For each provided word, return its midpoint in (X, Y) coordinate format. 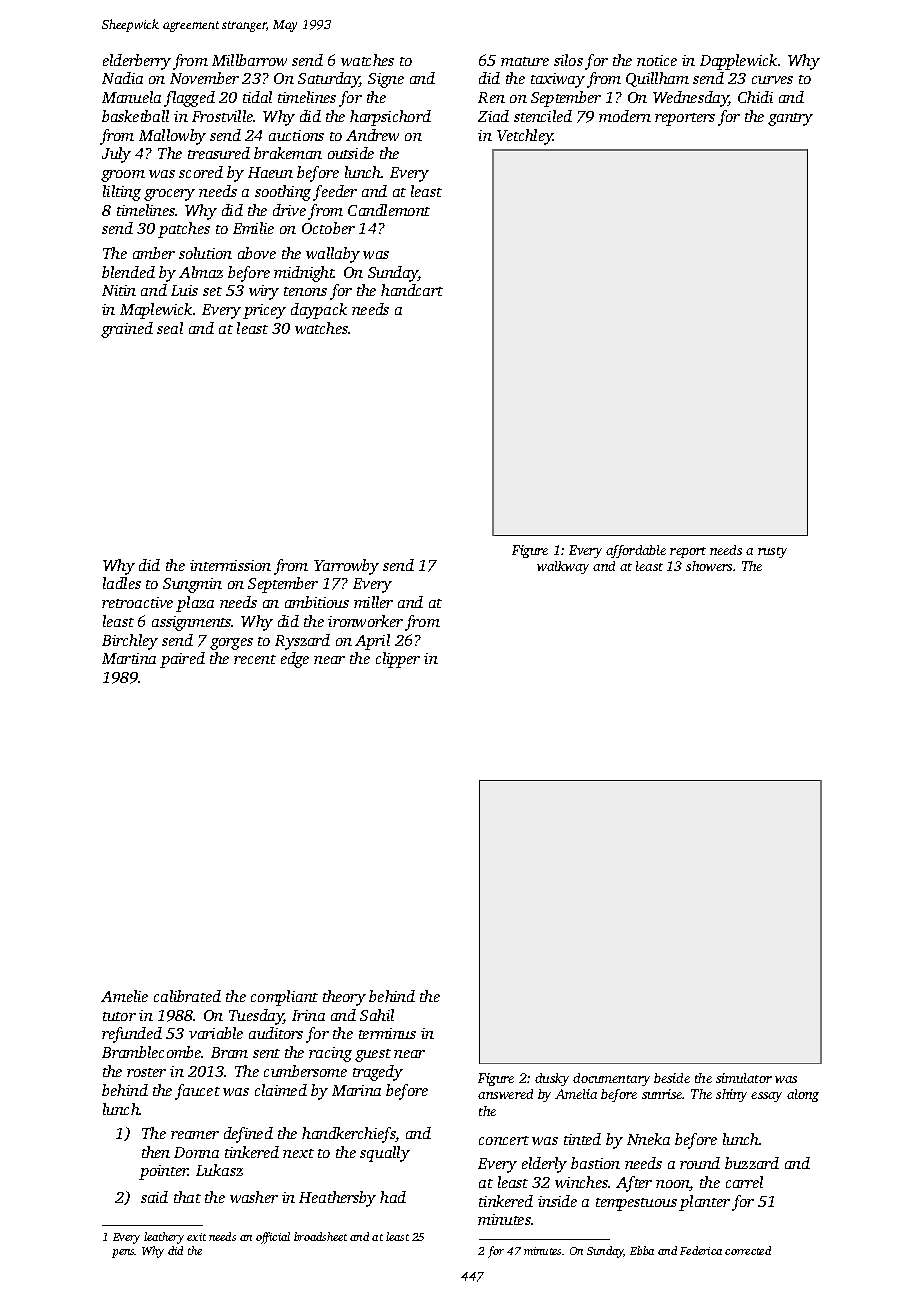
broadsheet (320, 1236)
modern (625, 116)
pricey (264, 311)
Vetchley (525, 137)
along (803, 1095)
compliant (284, 998)
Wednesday (691, 99)
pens (123, 1253)
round (700, 1163)
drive (289, 210)
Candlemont (389, 210)
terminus (387, 1033)
